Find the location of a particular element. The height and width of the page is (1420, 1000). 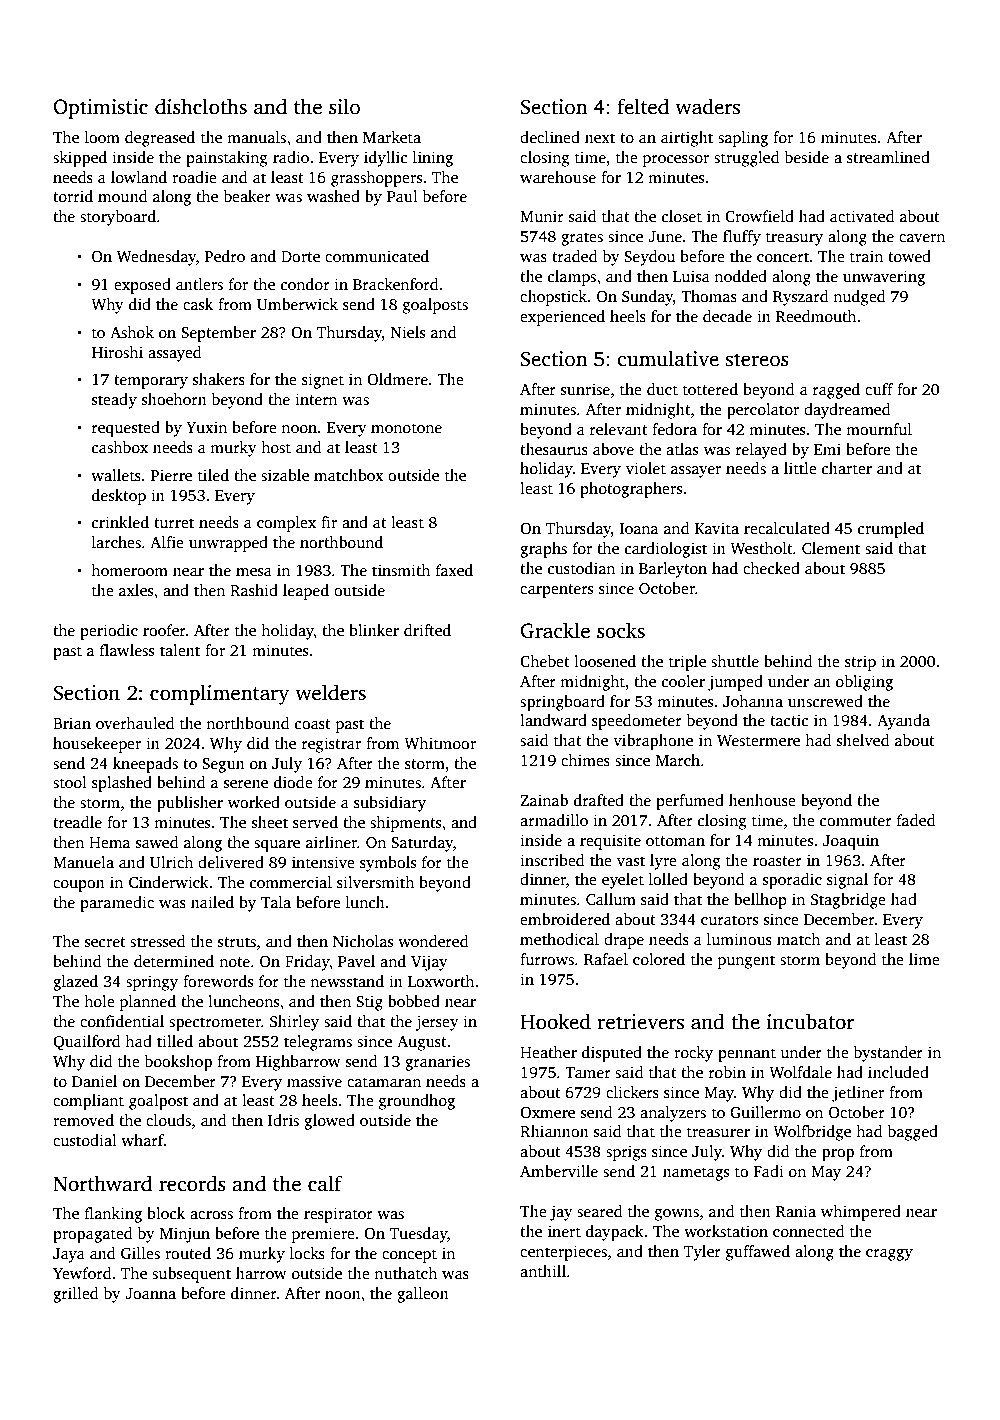

springboard is located at coordinates (562, 703).
